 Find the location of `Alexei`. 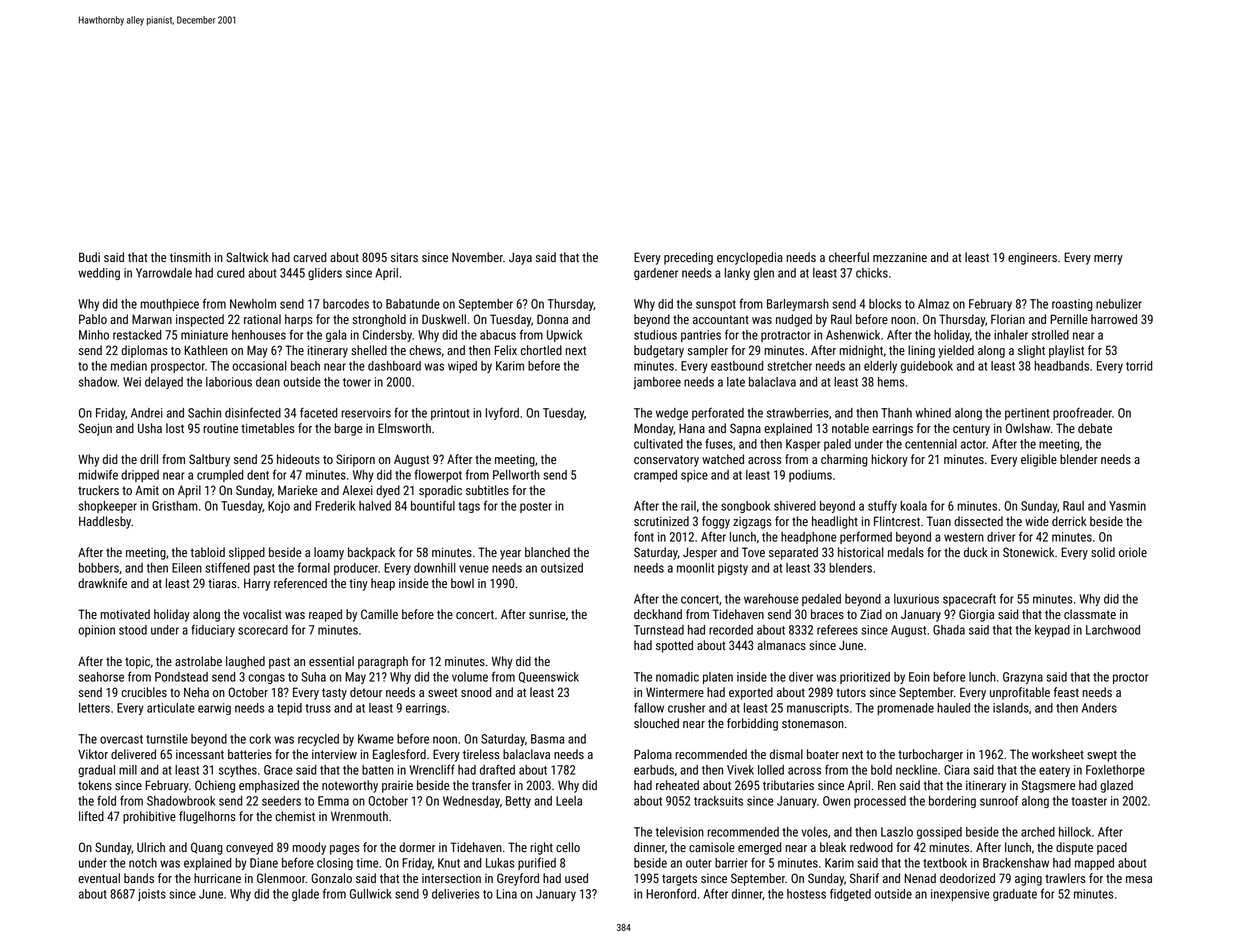

Alexei is located at coordinates (357, 490).
